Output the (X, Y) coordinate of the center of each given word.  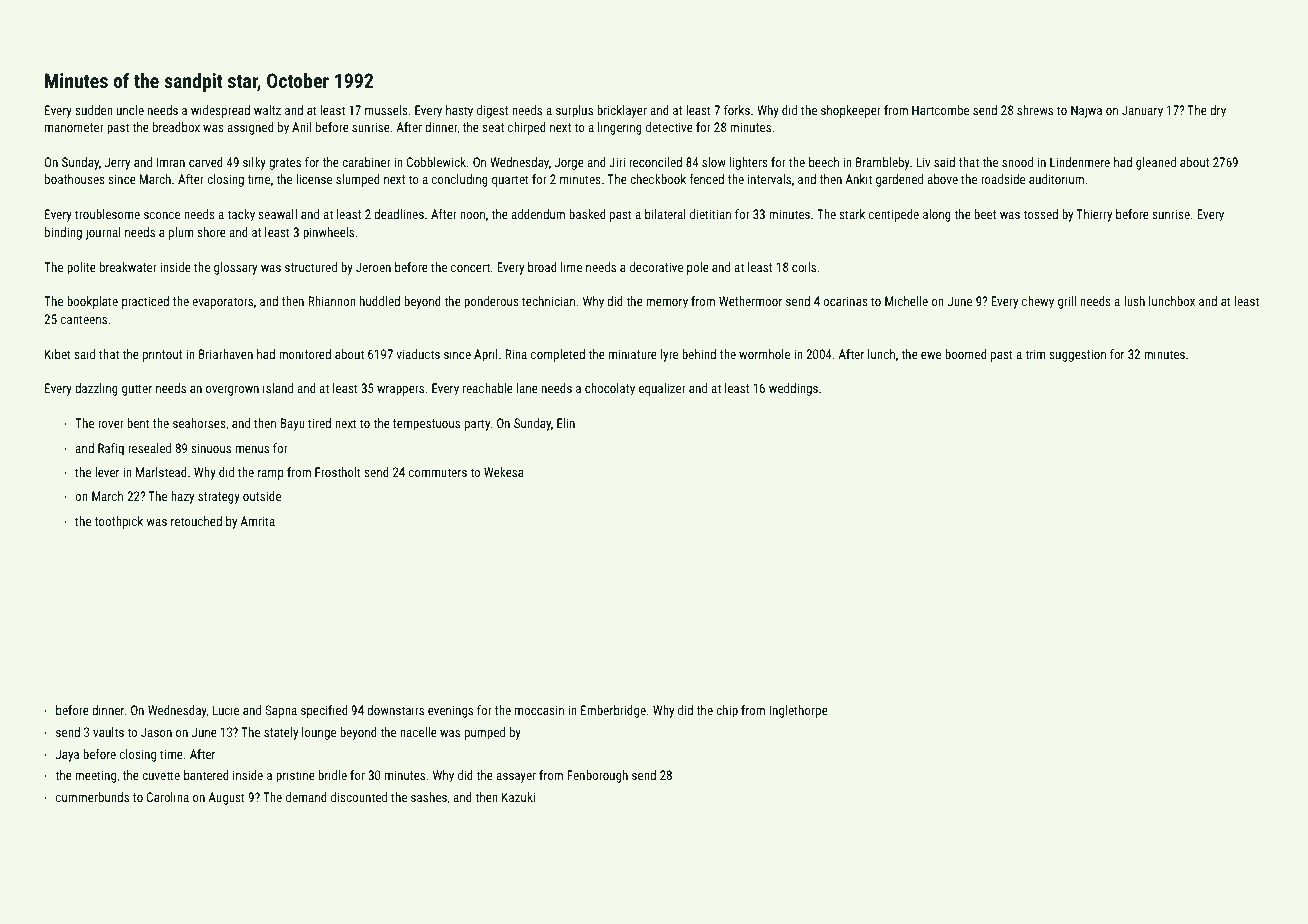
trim (1035, 354)
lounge (319, 733)
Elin (566, 423)
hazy (182, 497)
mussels (386, 110)
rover (111, 424)
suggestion (1077, 355)
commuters (438, 472)
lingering (620, 128)
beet (985, 214)
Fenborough (597, 776)
